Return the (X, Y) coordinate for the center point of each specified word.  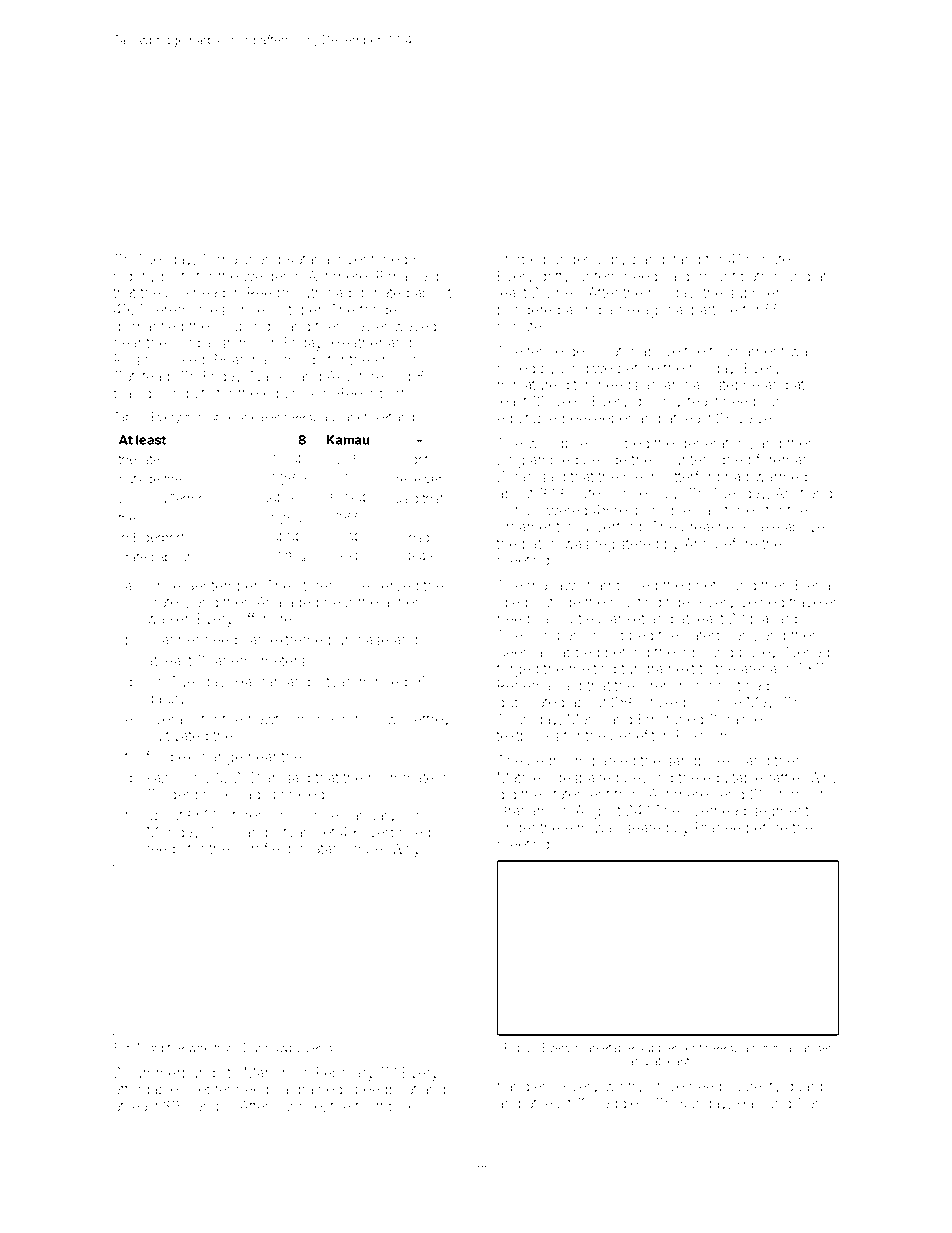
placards (778, 620)
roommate (401, 778)
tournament (747, 352)
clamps (208, 1107)
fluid (159, 756)
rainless (752, 719)
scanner (173, 641)
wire (199, 1048)
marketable (605, 1047)
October (295, 309)
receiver (419, 480)
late (150, 459)
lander (815, 1047)
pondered (529, 311)
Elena (813, 585)
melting (593, 670)
